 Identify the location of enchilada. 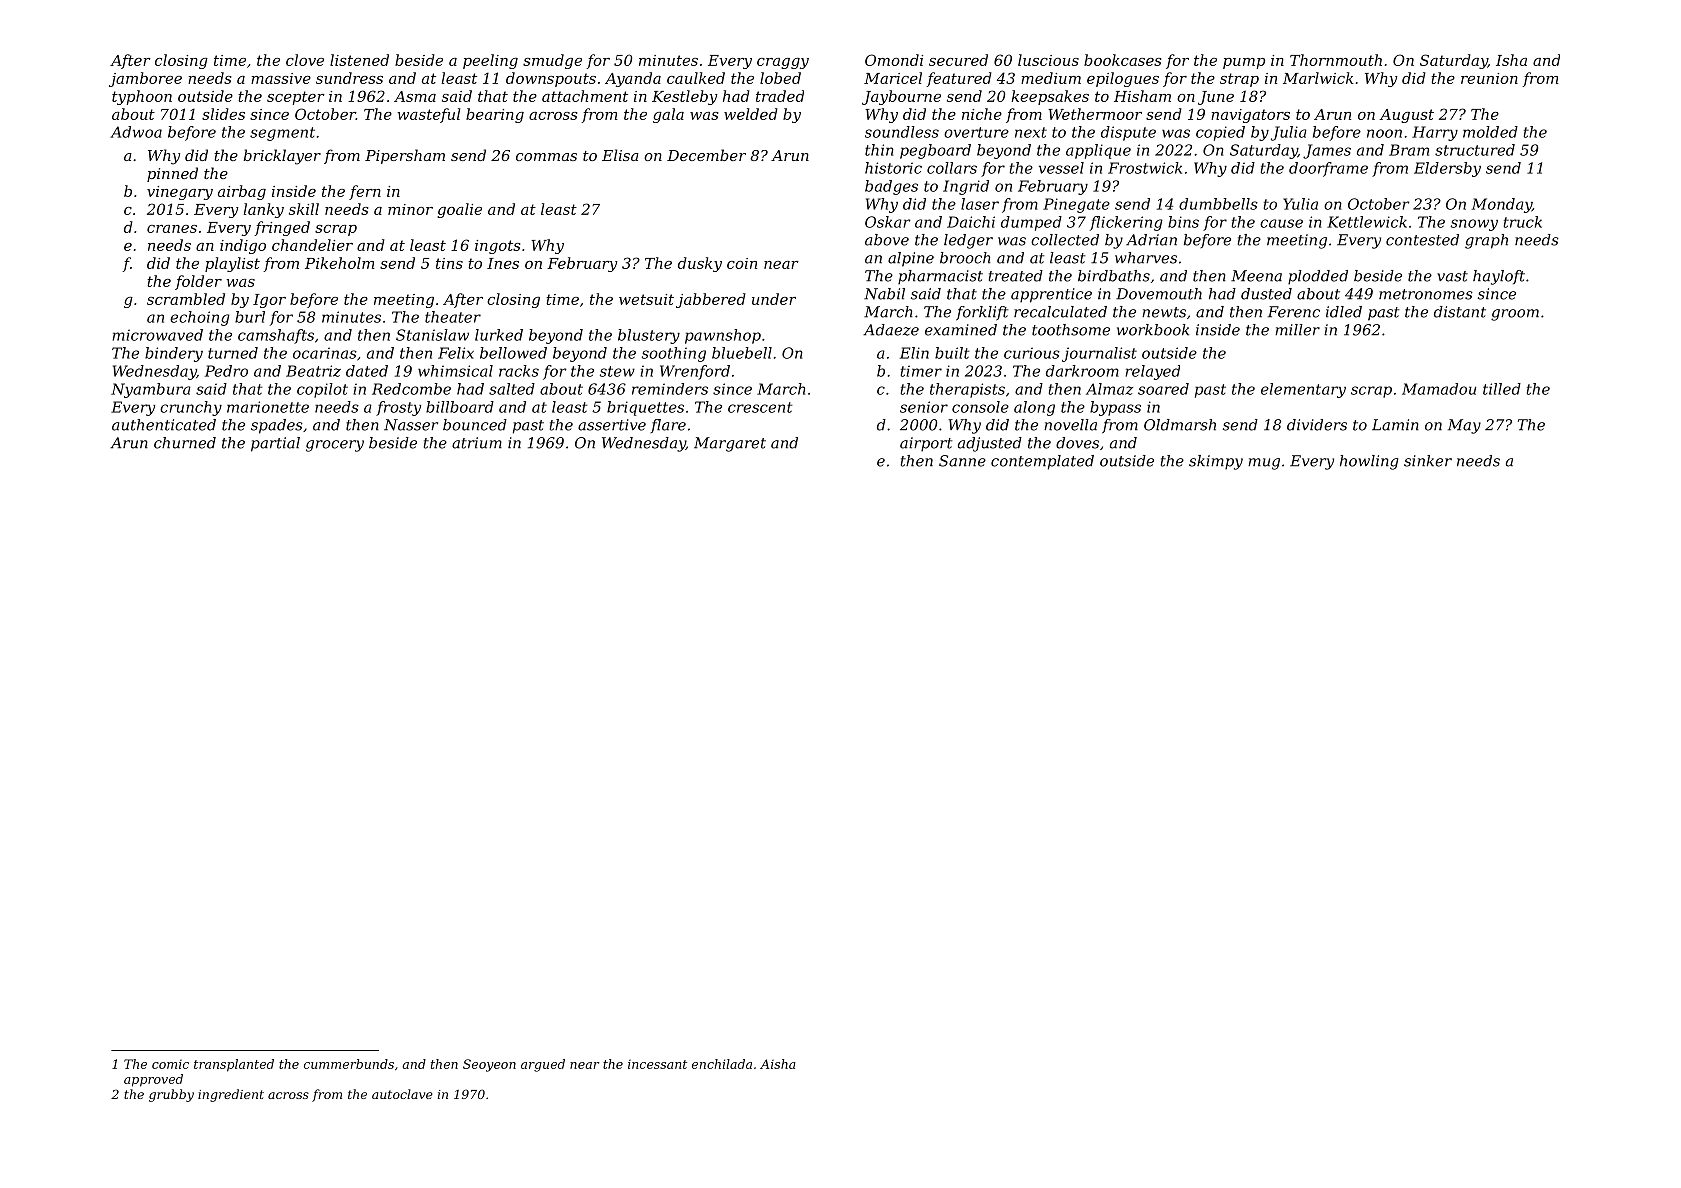
(722, 1064).
